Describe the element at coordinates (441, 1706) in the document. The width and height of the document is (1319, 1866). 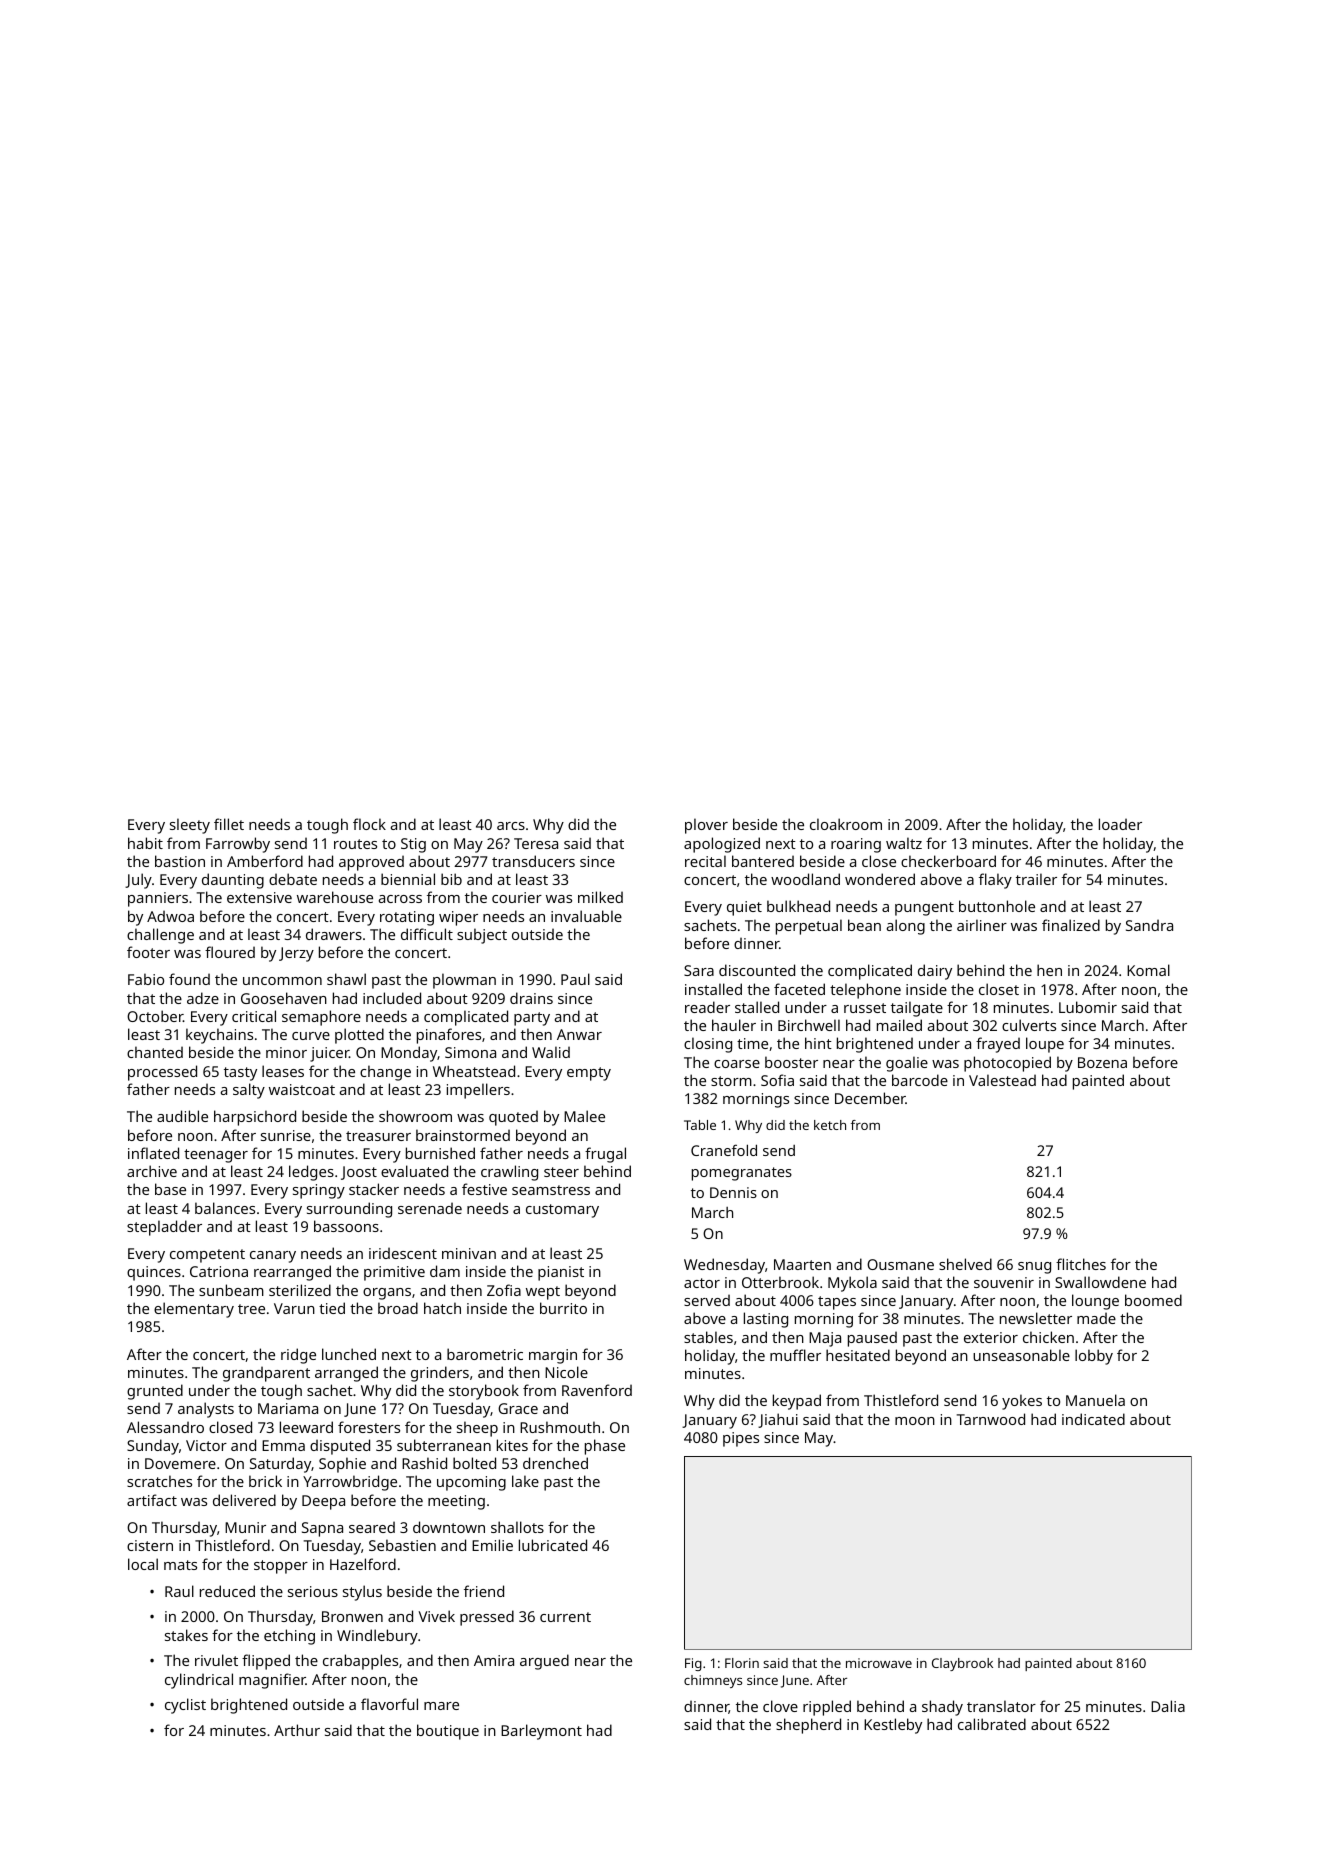
I see `mare` at that location.
